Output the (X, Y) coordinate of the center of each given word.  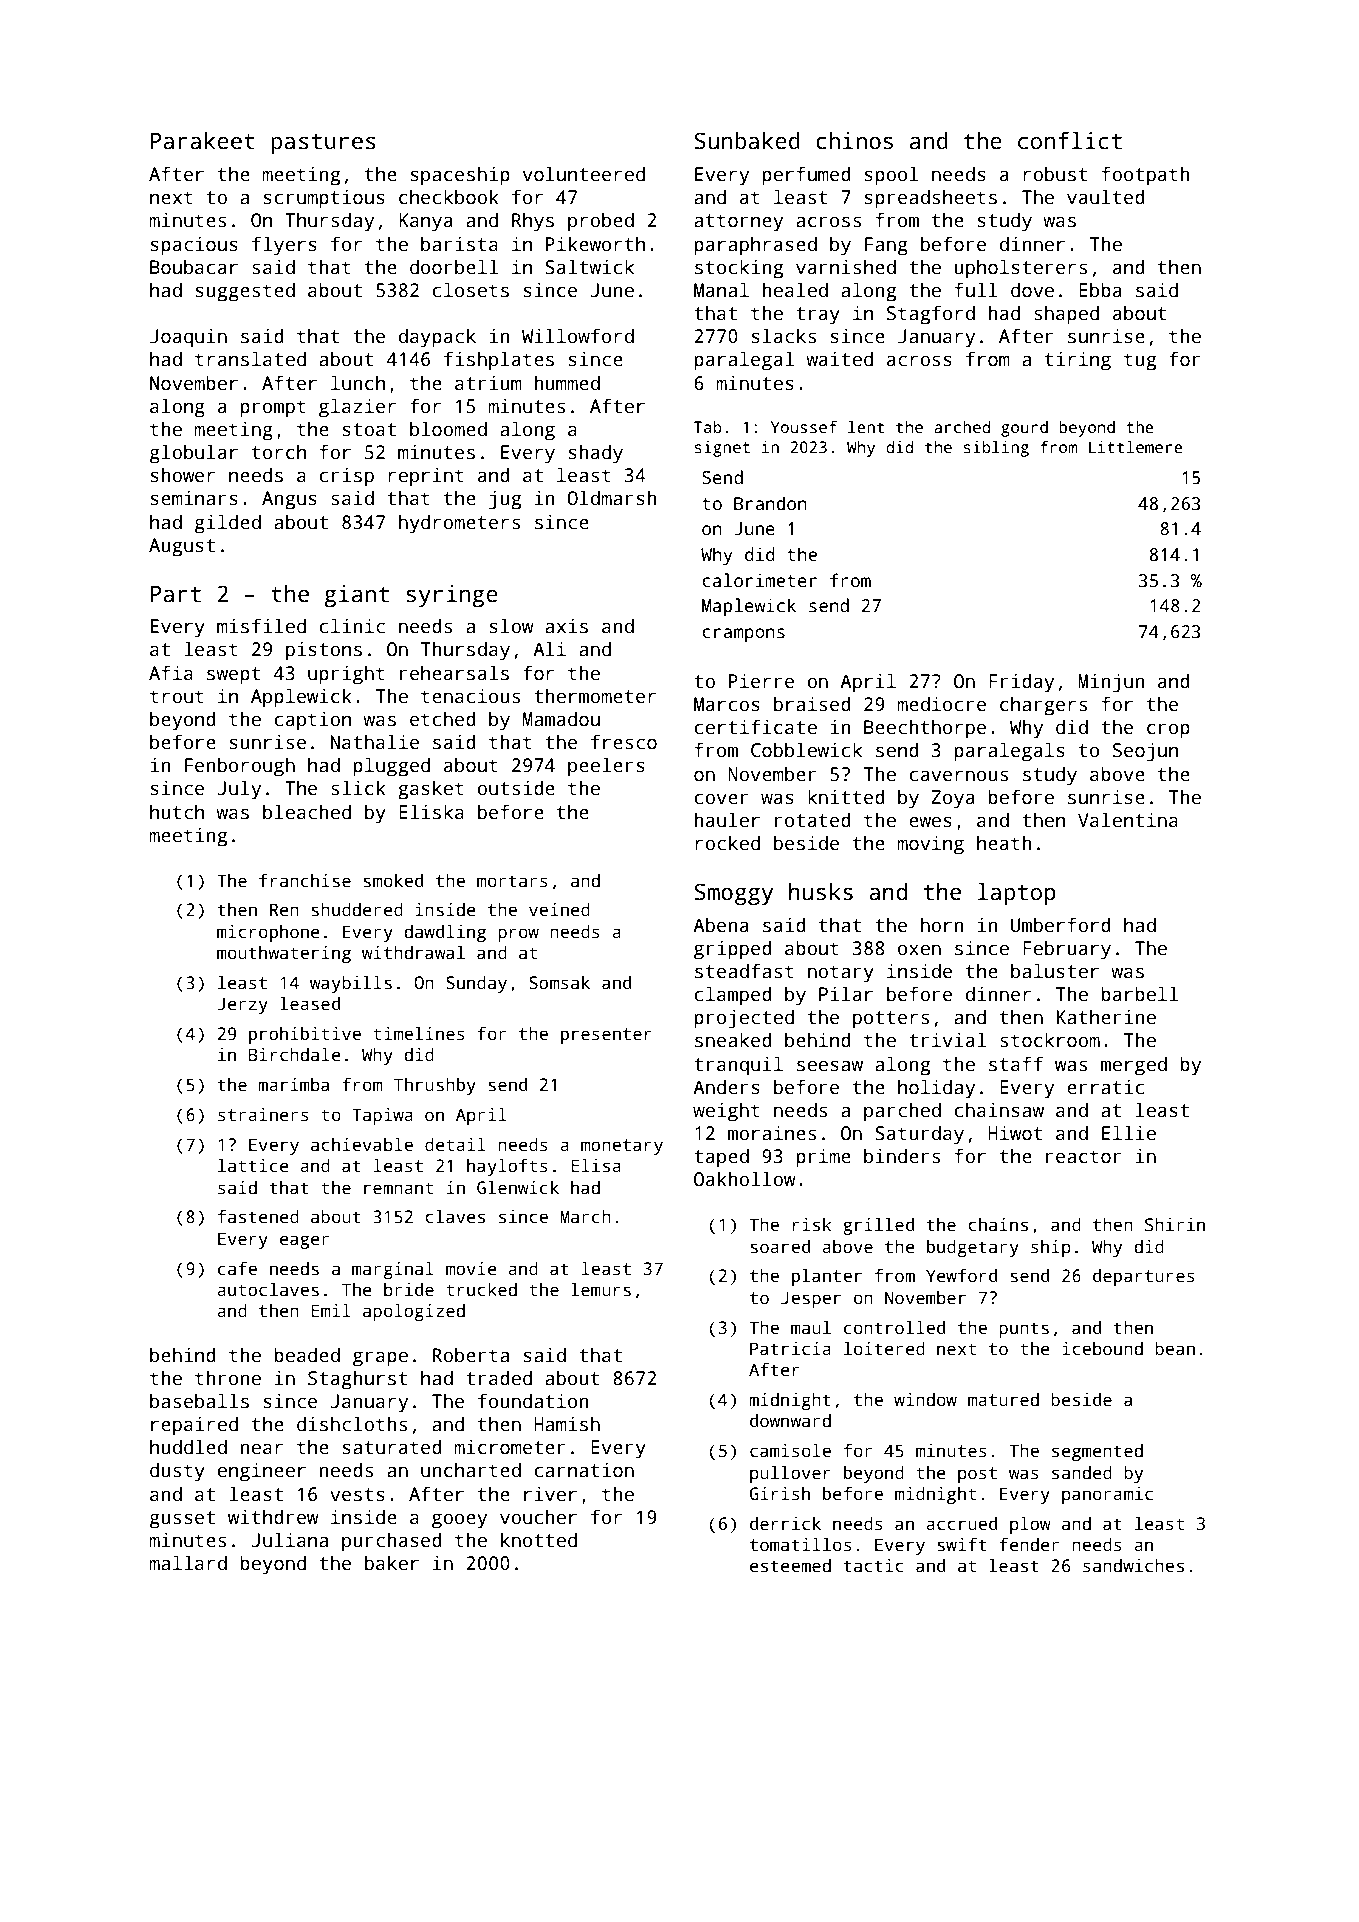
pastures (323, 144)
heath (1004, 843)
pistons (324, 651)
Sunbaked (747, 141)
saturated (392, 1447)
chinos (854, 141)
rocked (727, 843)
